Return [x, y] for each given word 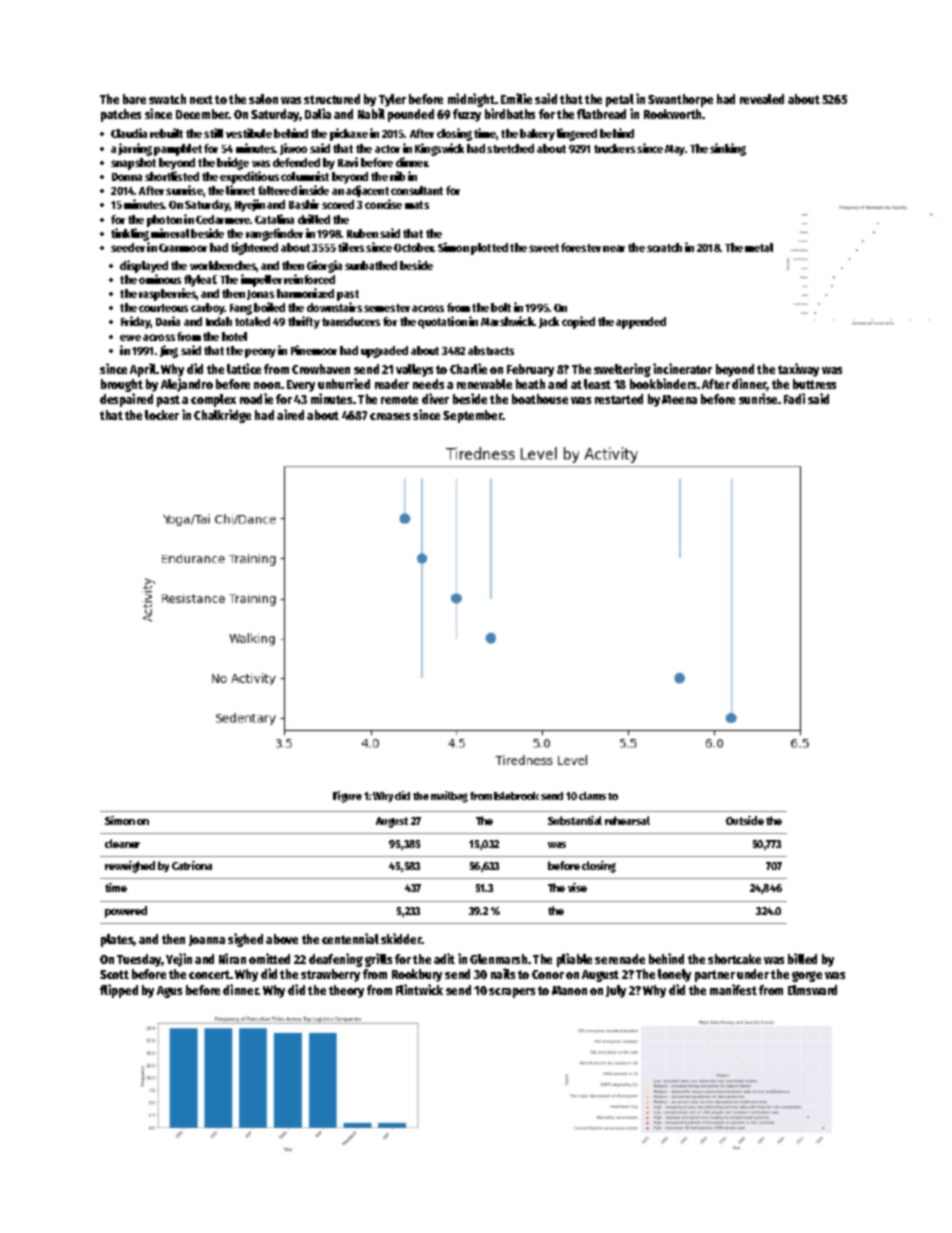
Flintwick [419, 989]
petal [620, 100]
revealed [762, 99]
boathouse [540, 399]
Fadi [794, 398]
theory [346, 991]
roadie [256, 398]
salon [263, 99]
